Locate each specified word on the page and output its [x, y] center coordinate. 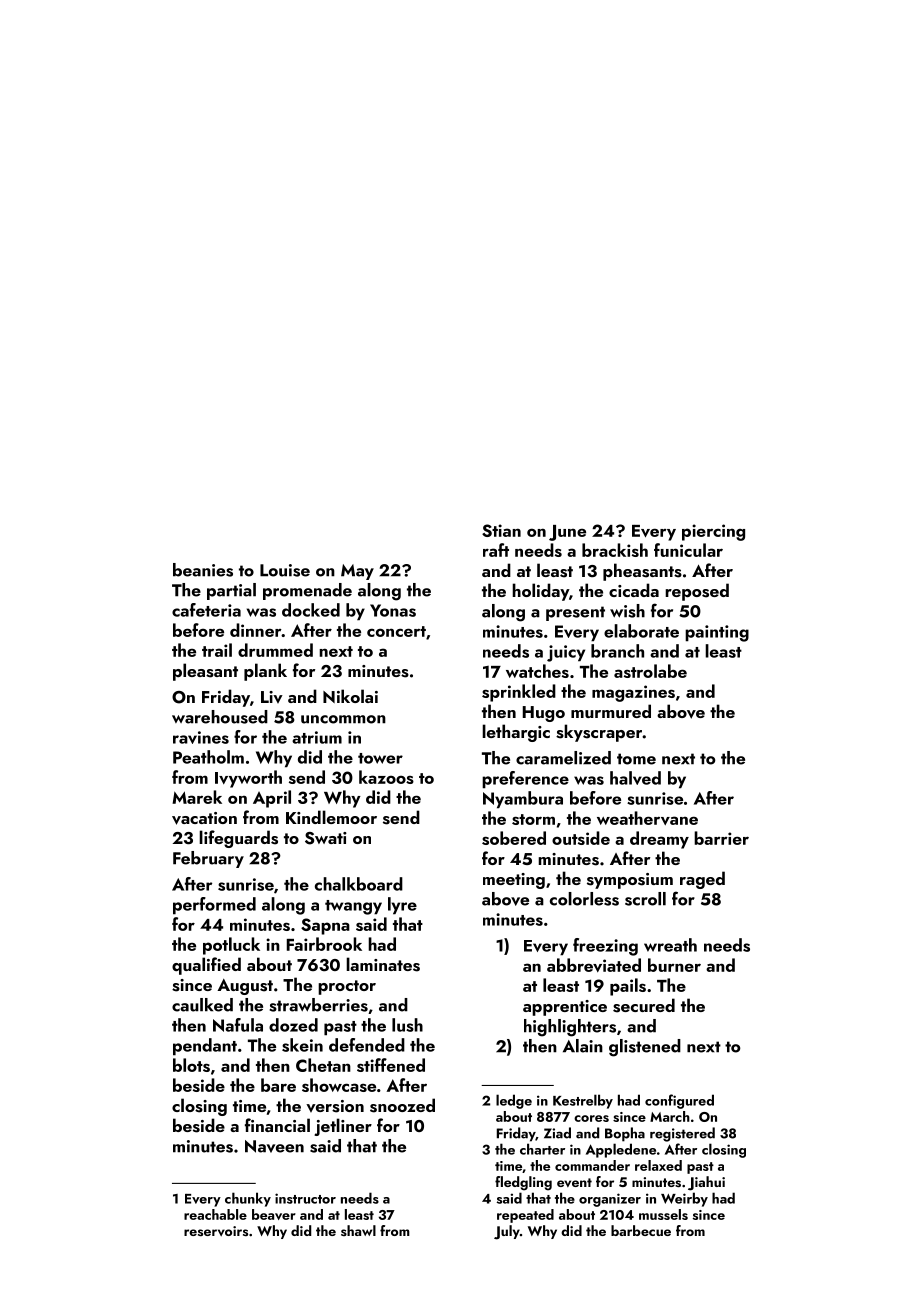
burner [674, 965]
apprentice [565, 1008]
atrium [317, 737]
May [357, 572]
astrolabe [650, 671]
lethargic [516, 733]
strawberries [318, 1005]
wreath [670, 945]
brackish [615, 550]
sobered [514, 838]
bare [278, 1085]
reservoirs [216, 1231]
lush [407, 1025]
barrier [721, 838]
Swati [326, 838]
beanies [203, 570]
